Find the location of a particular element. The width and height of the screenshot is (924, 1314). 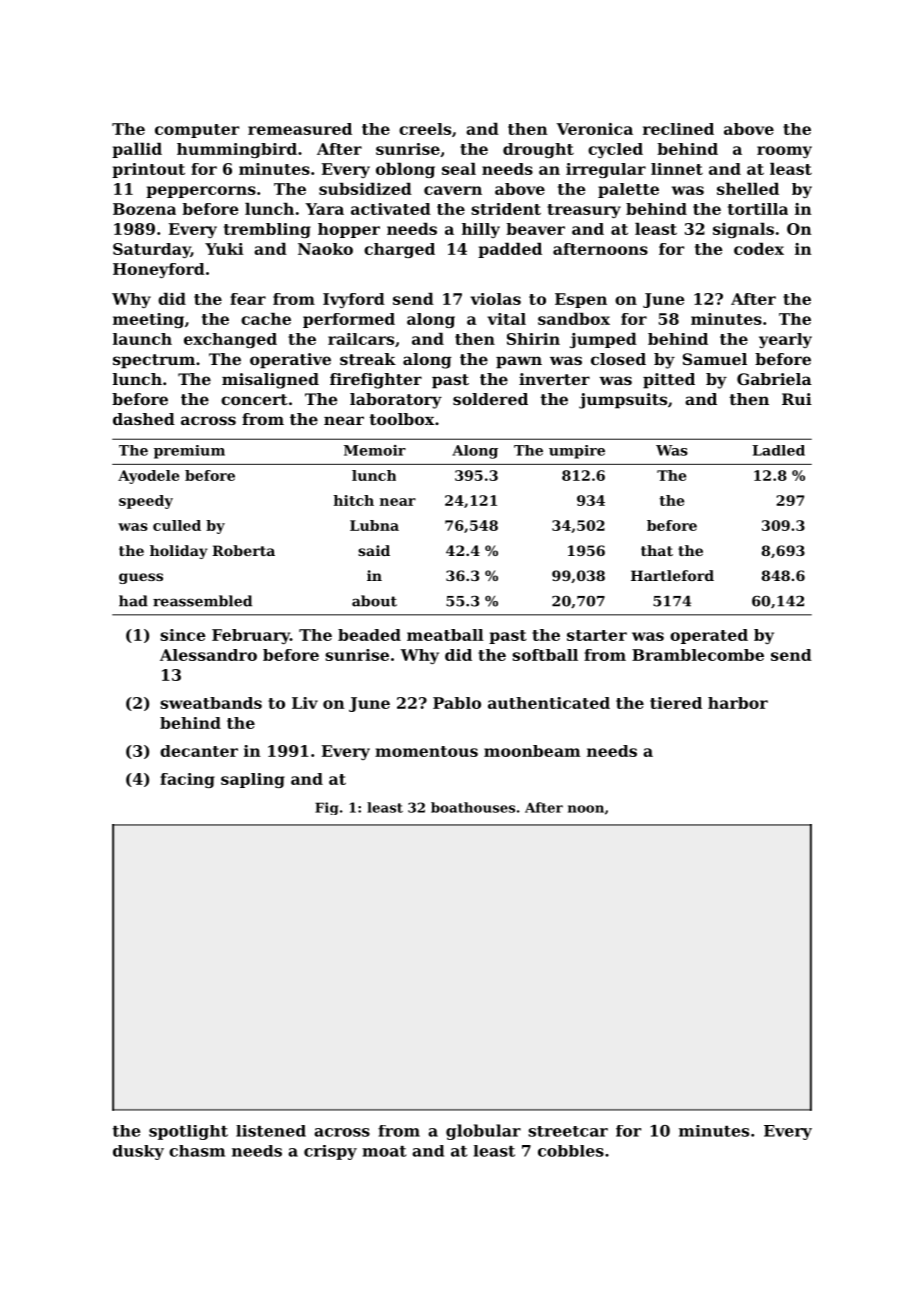

dusky is located at coordinates (138, 1152).
